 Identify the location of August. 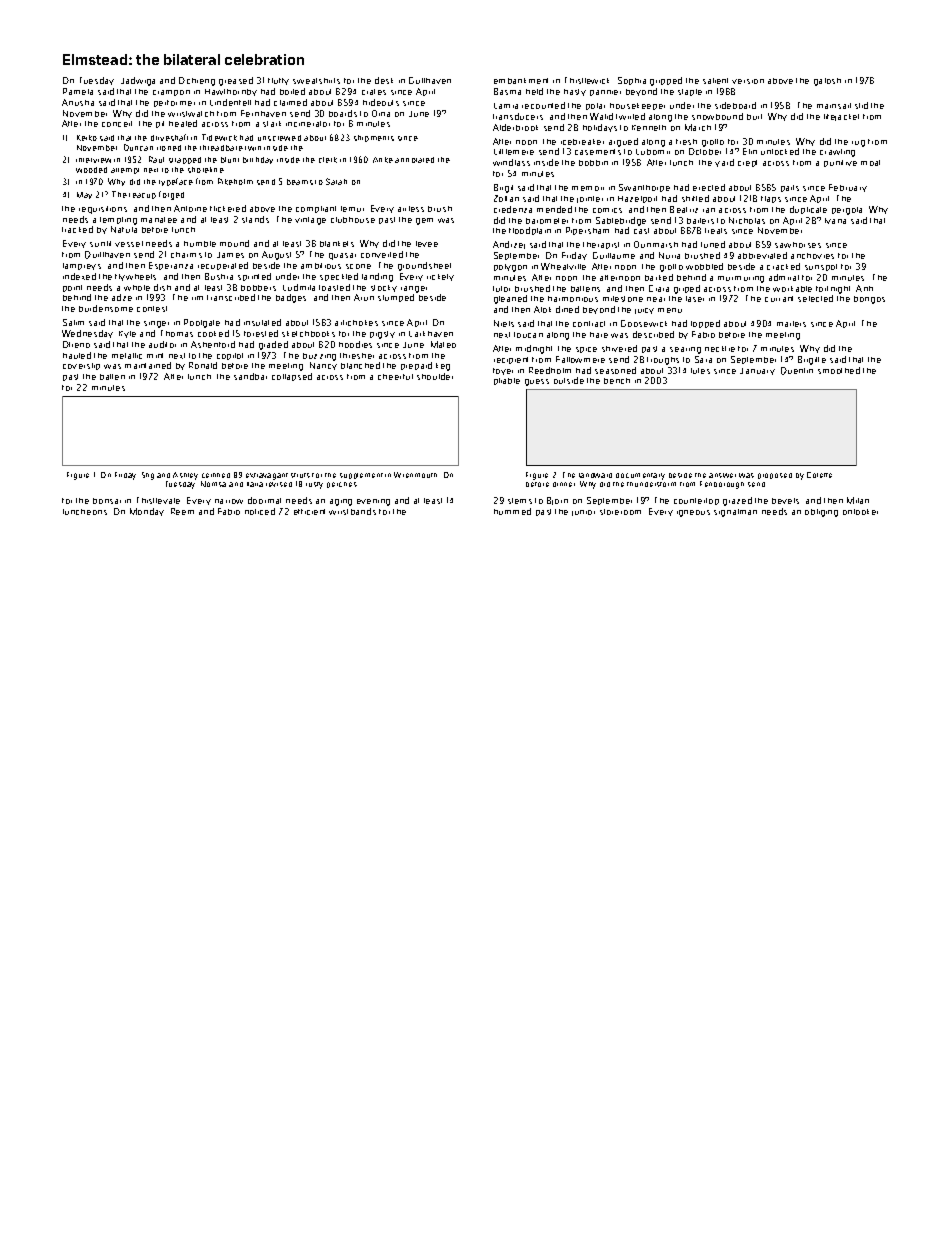
(276, 255).
